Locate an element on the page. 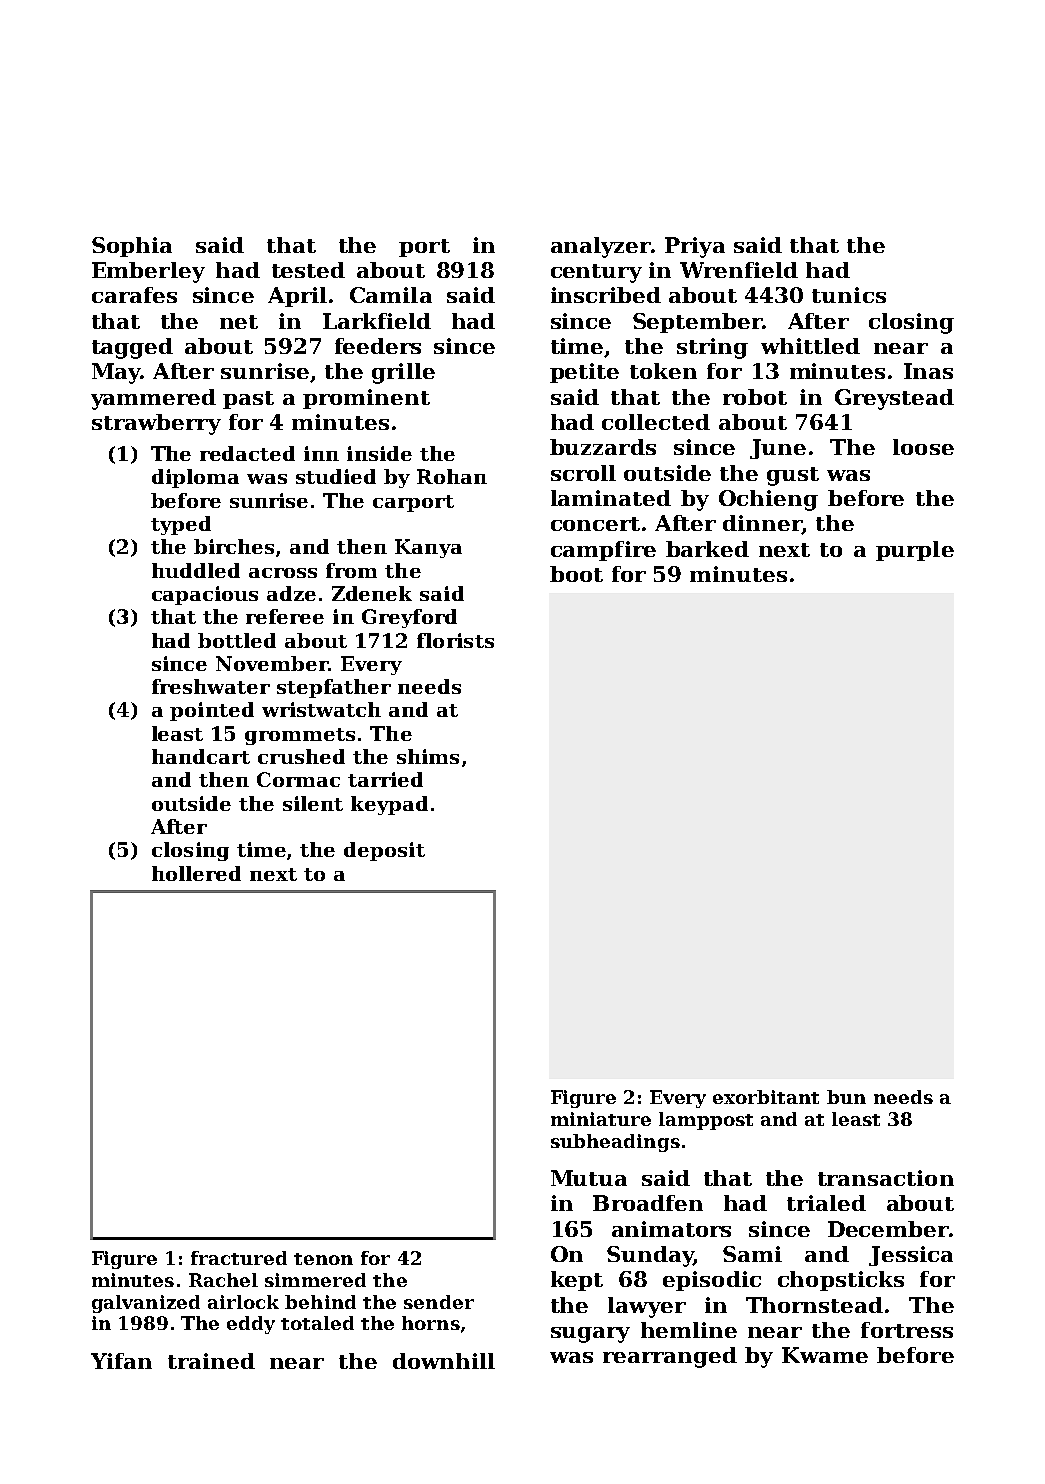  studied is located at coordinates (336, 476).
